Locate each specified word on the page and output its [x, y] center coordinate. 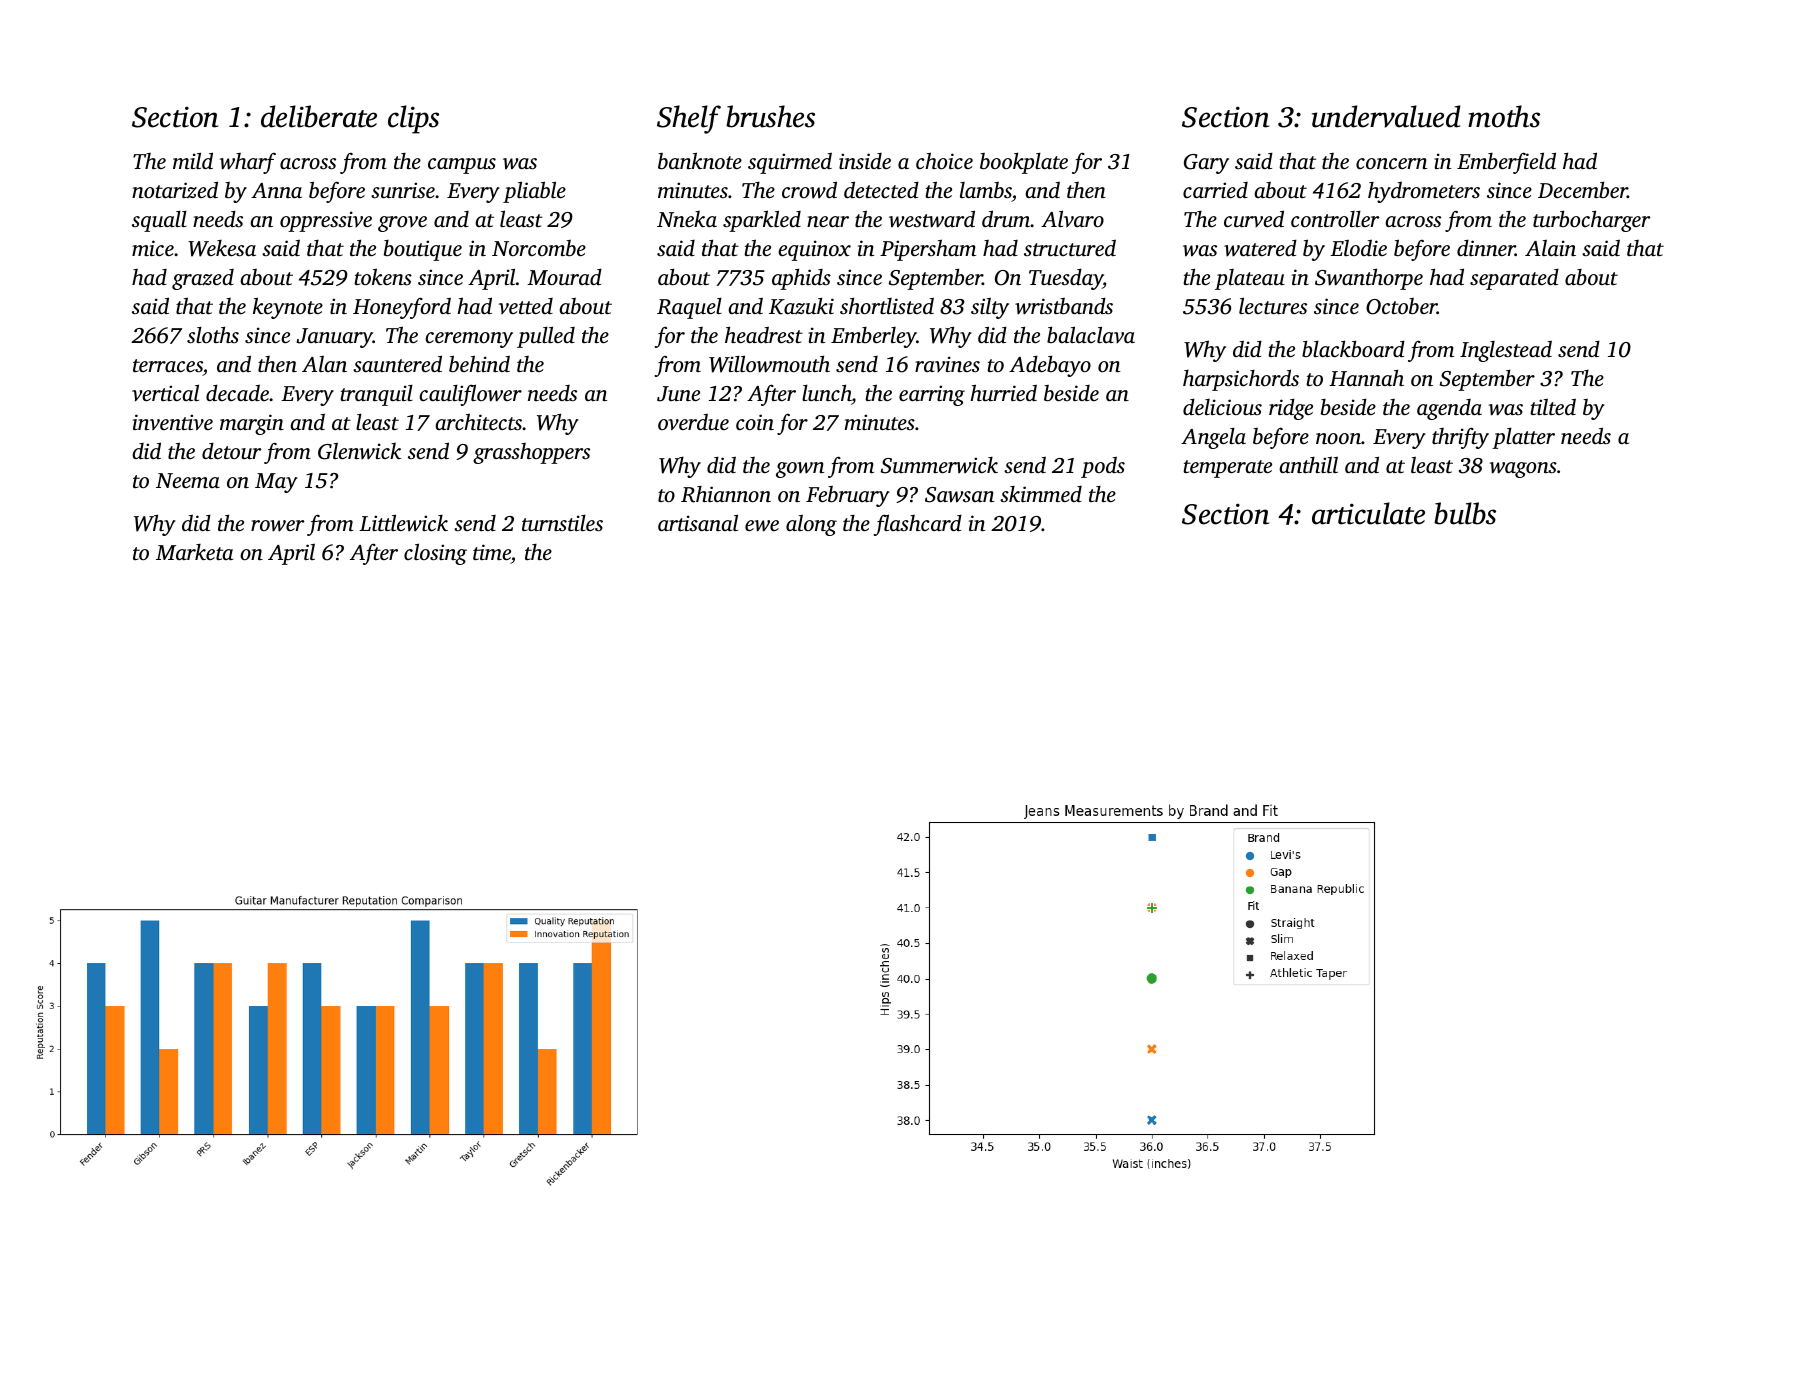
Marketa [194, 552]
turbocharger [1591, 221]
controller [1335, 219]
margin [252, 424]
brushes [770, 116]
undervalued [1386, 116]
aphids [801, 279]
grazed [203, 279]
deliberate [319, 116]
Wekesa [222, 248]
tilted [1553, 406]
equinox [814, 250]
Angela [1213, 438]
